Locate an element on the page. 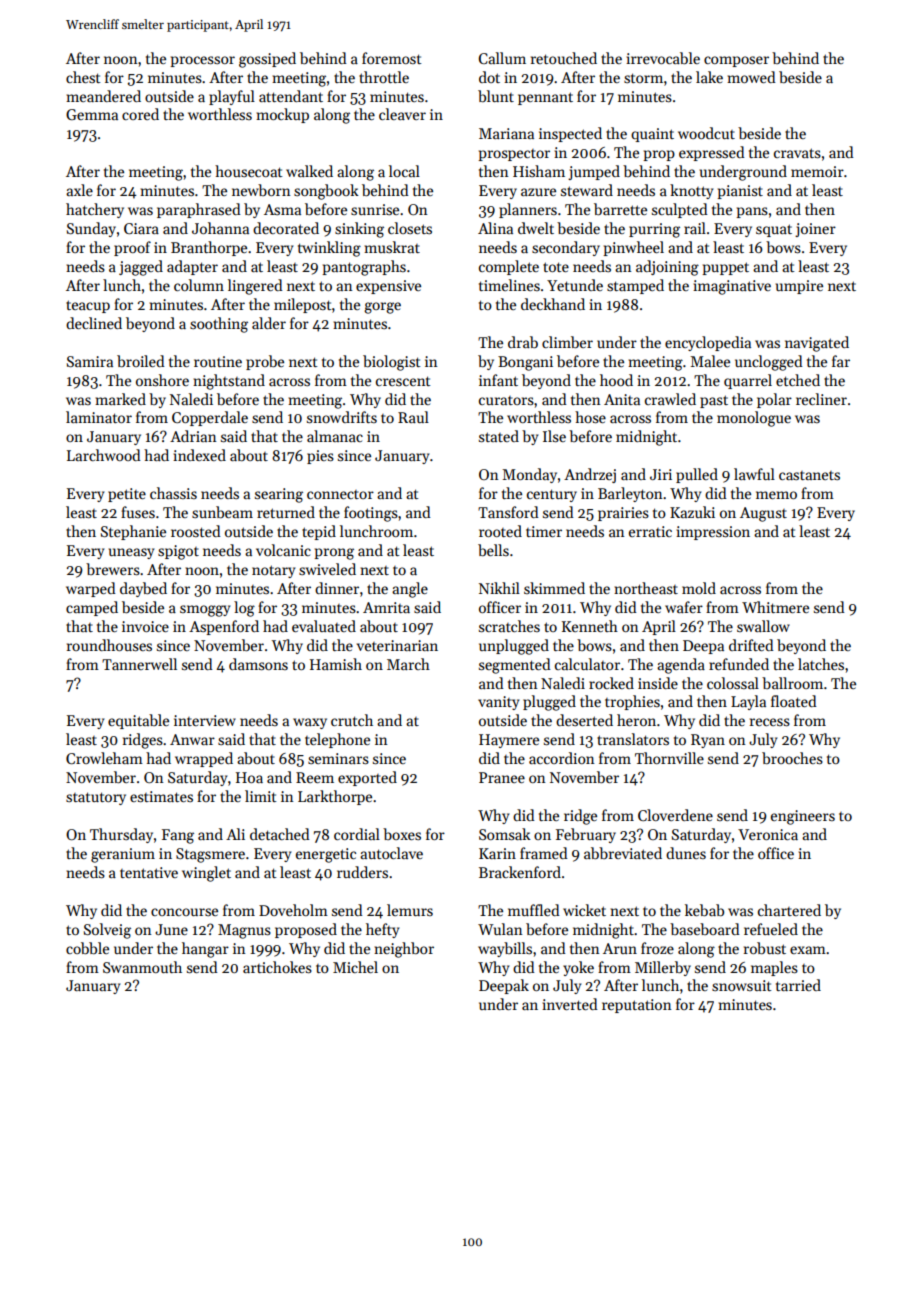 This image has width=924, height=1308. Swanmouth is located at coordinates (142, 967).
